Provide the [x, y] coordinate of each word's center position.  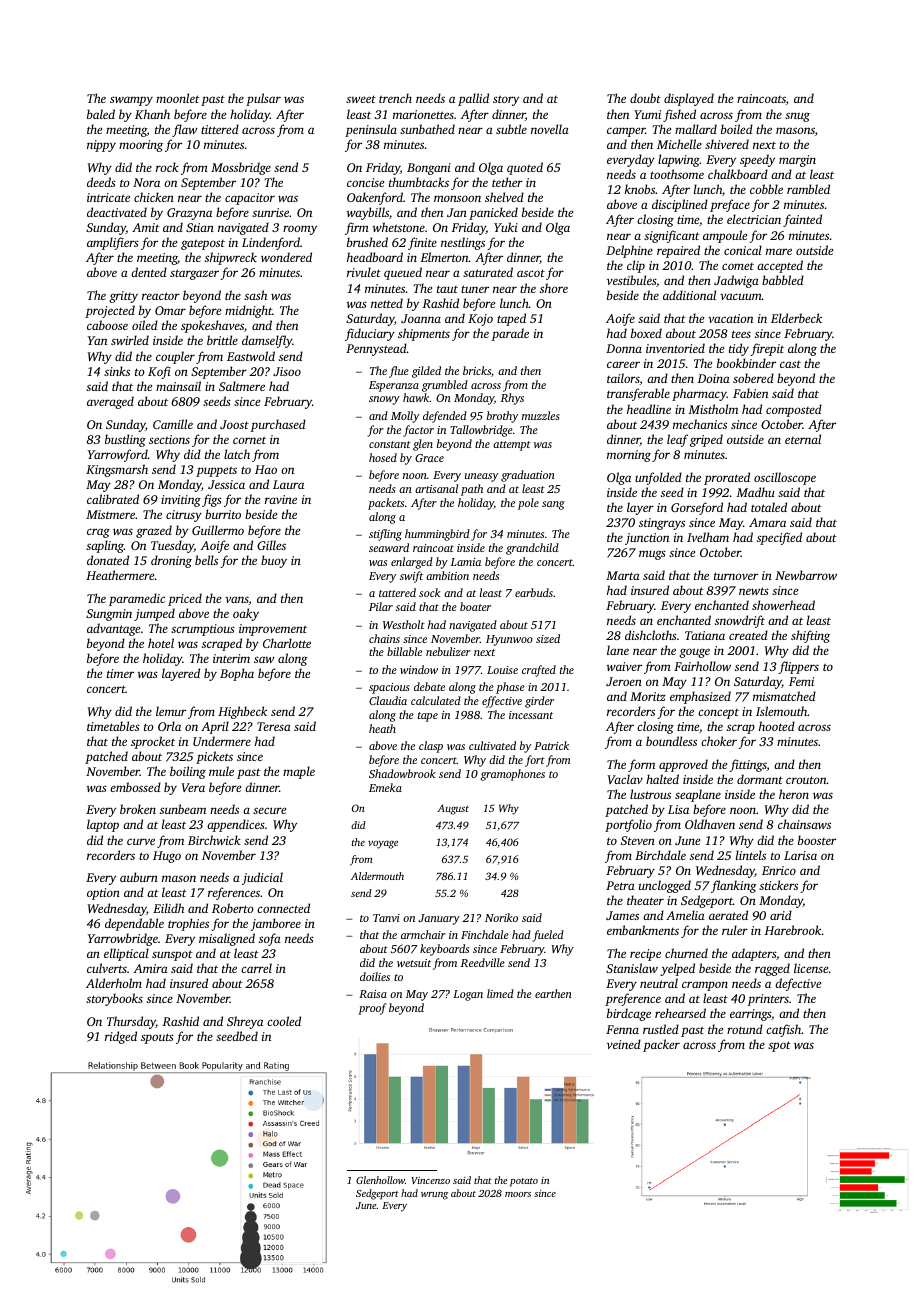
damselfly [267, 341]
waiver [624, 666]
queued [403, 273]
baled [101, 114]
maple [299, 772]
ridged [121, 1037]
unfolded [658, 478]
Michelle [679, 144]
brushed [367, 242]
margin [797, 161]
